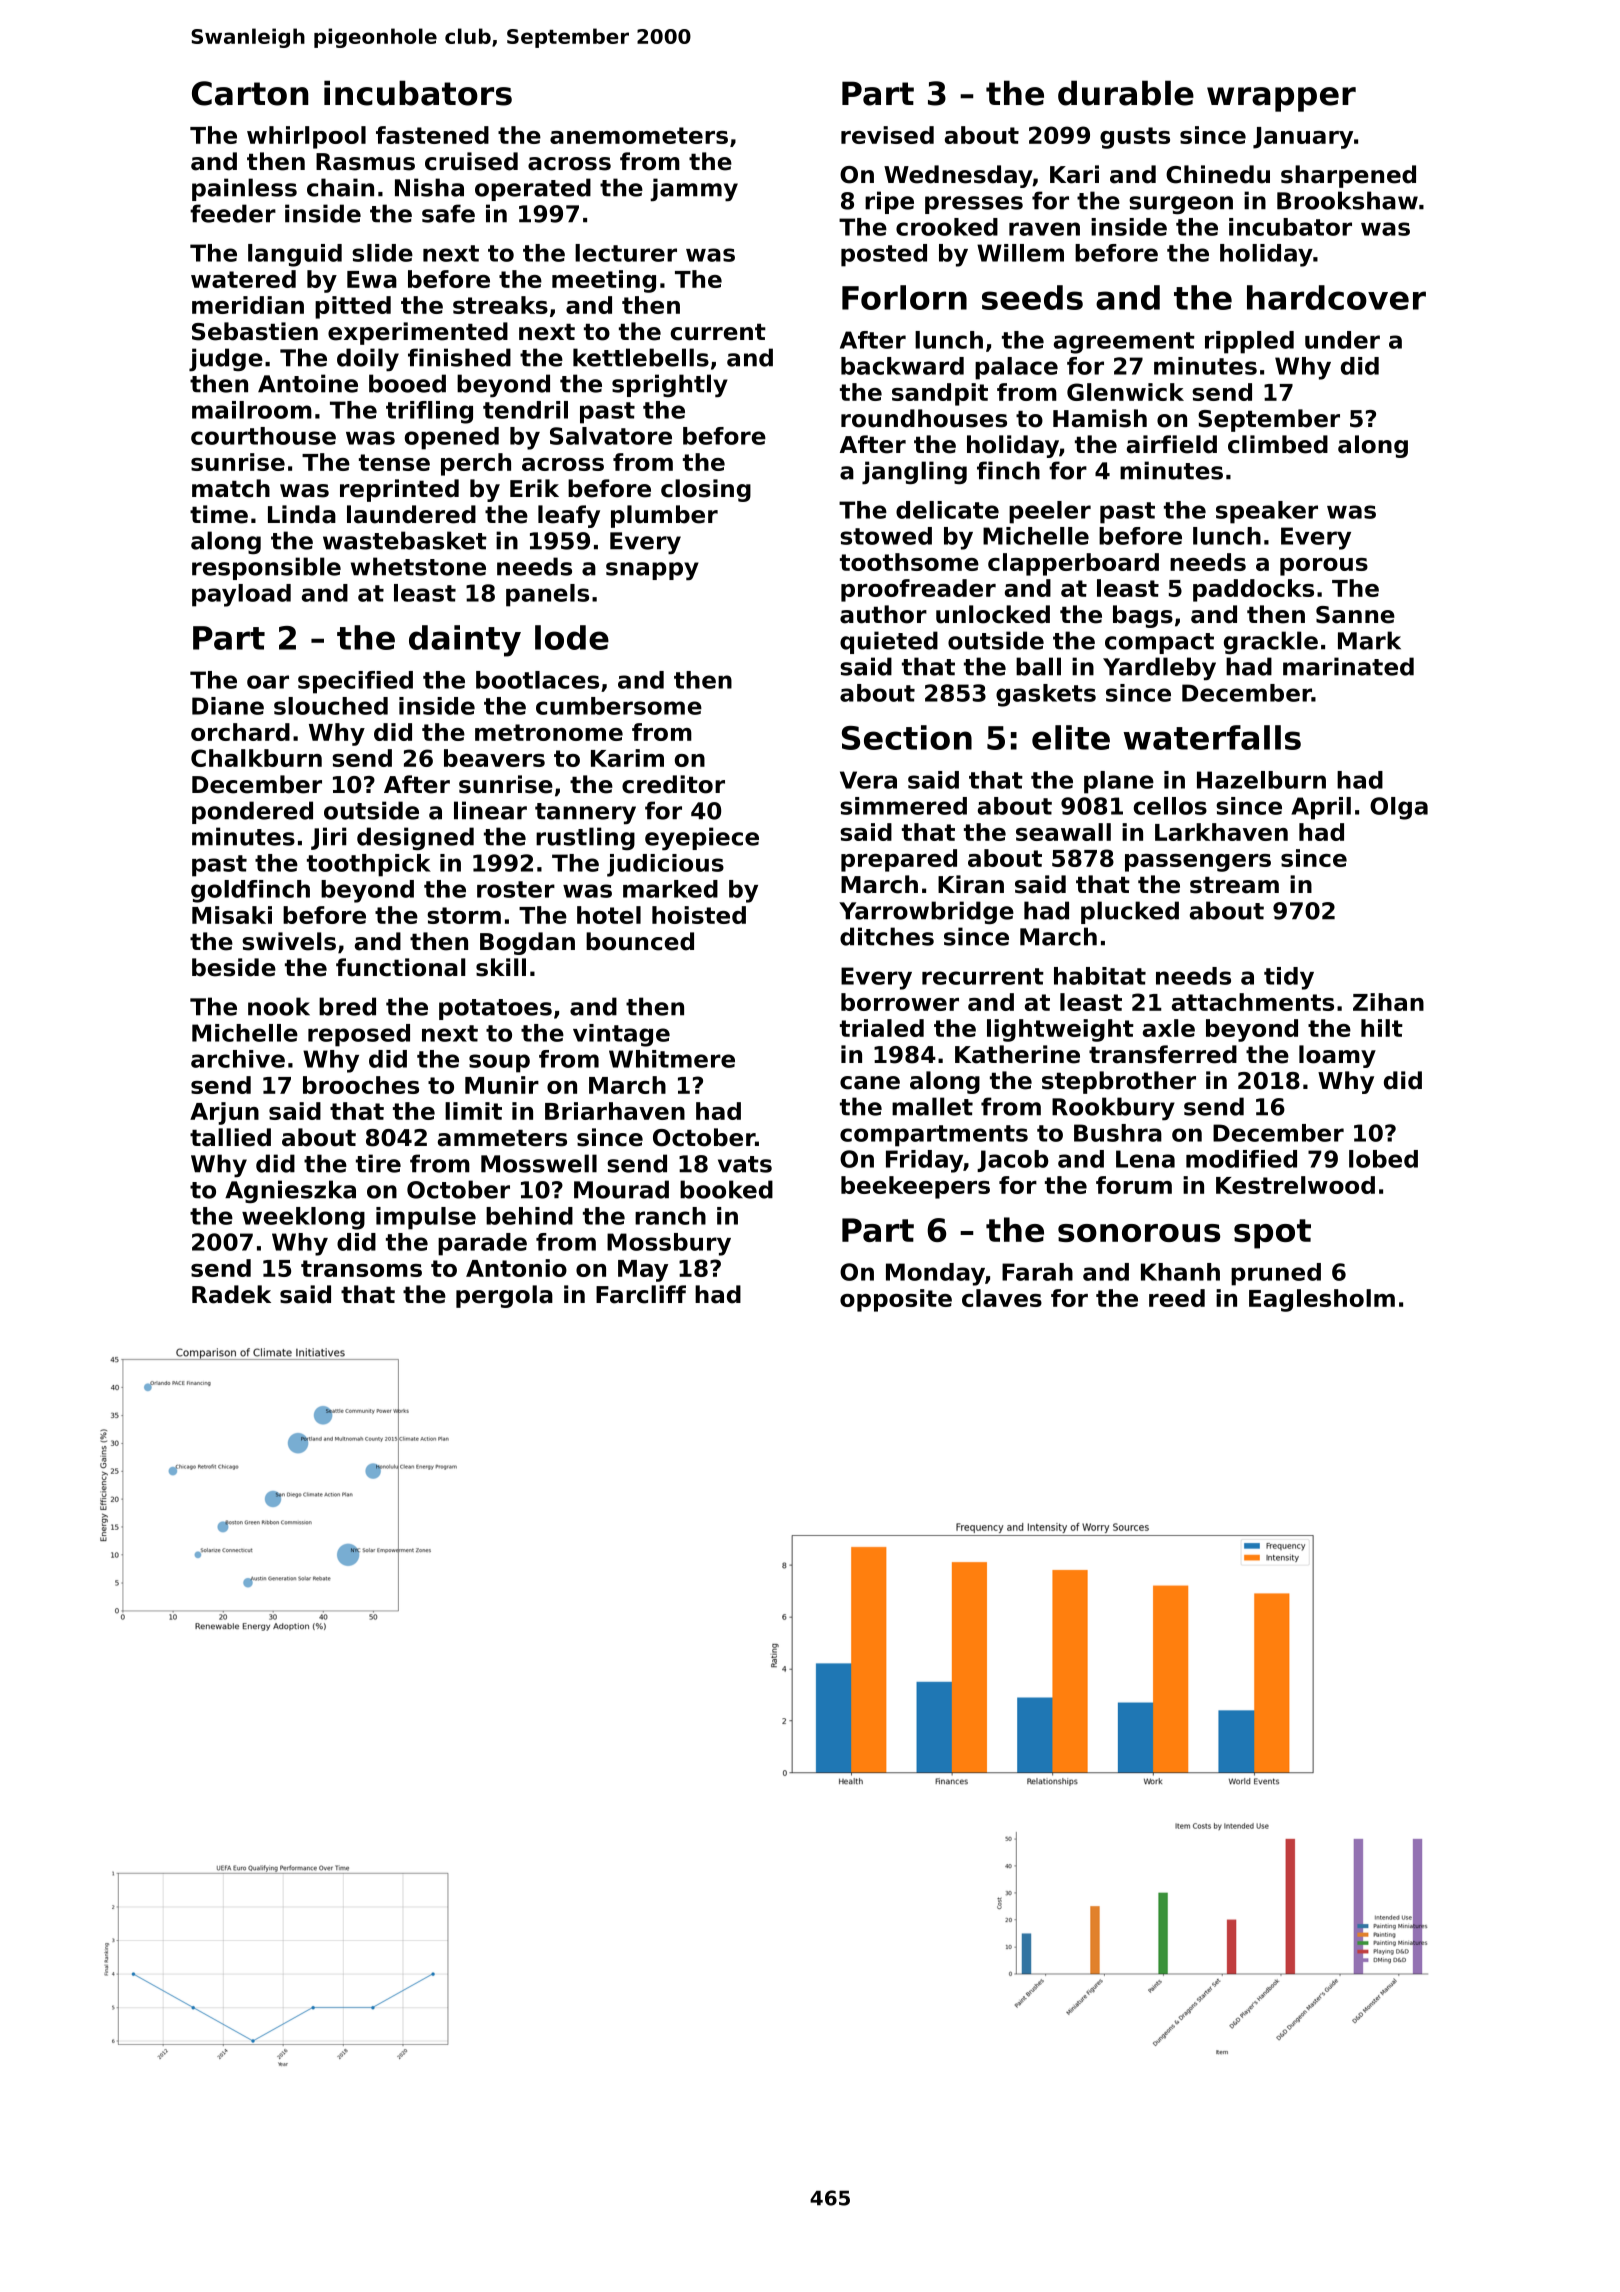  I want to click on cellos, so click(1170, 806).
